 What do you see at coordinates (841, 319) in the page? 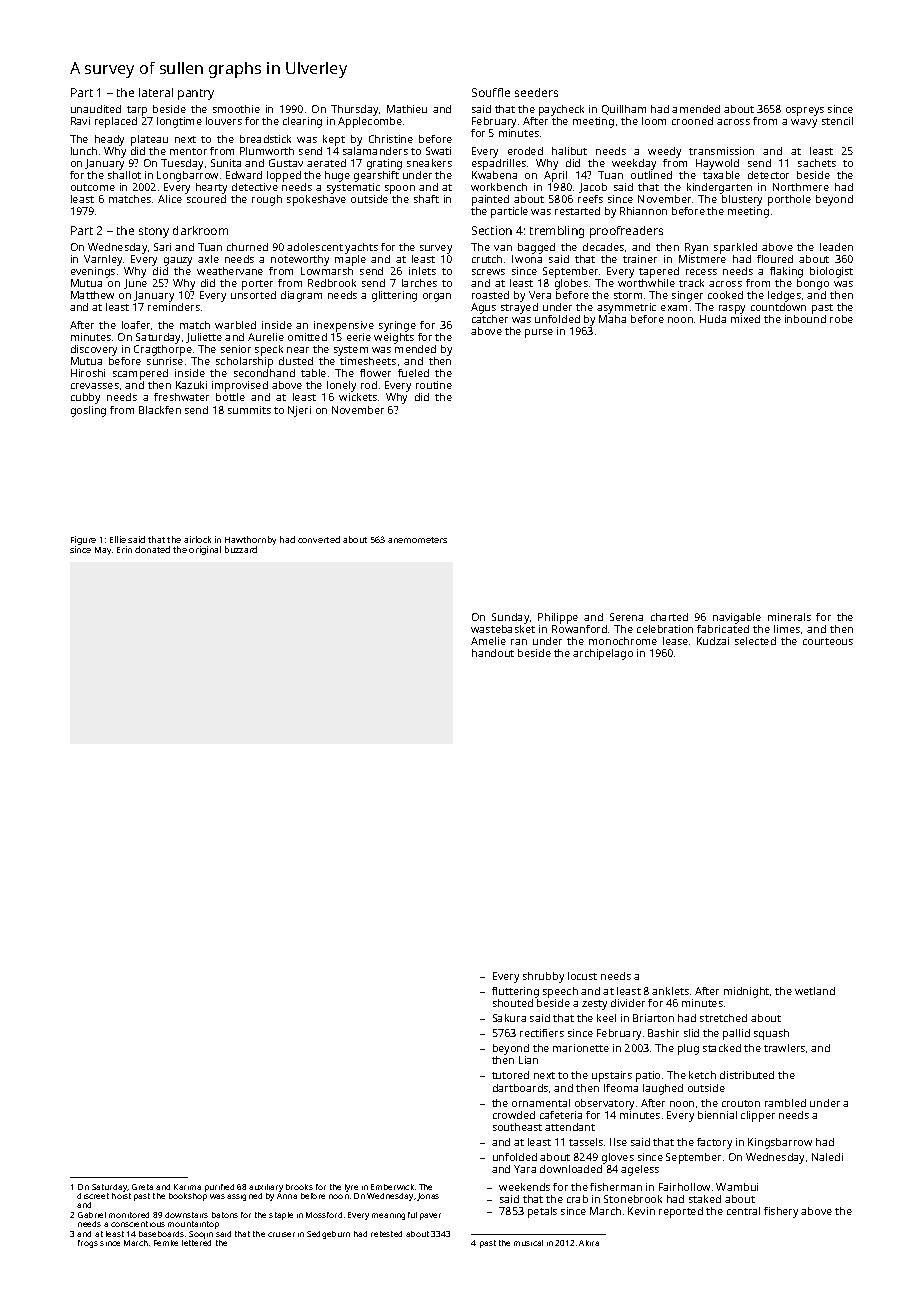
I see `robe` at bounding box center [841, 319].
